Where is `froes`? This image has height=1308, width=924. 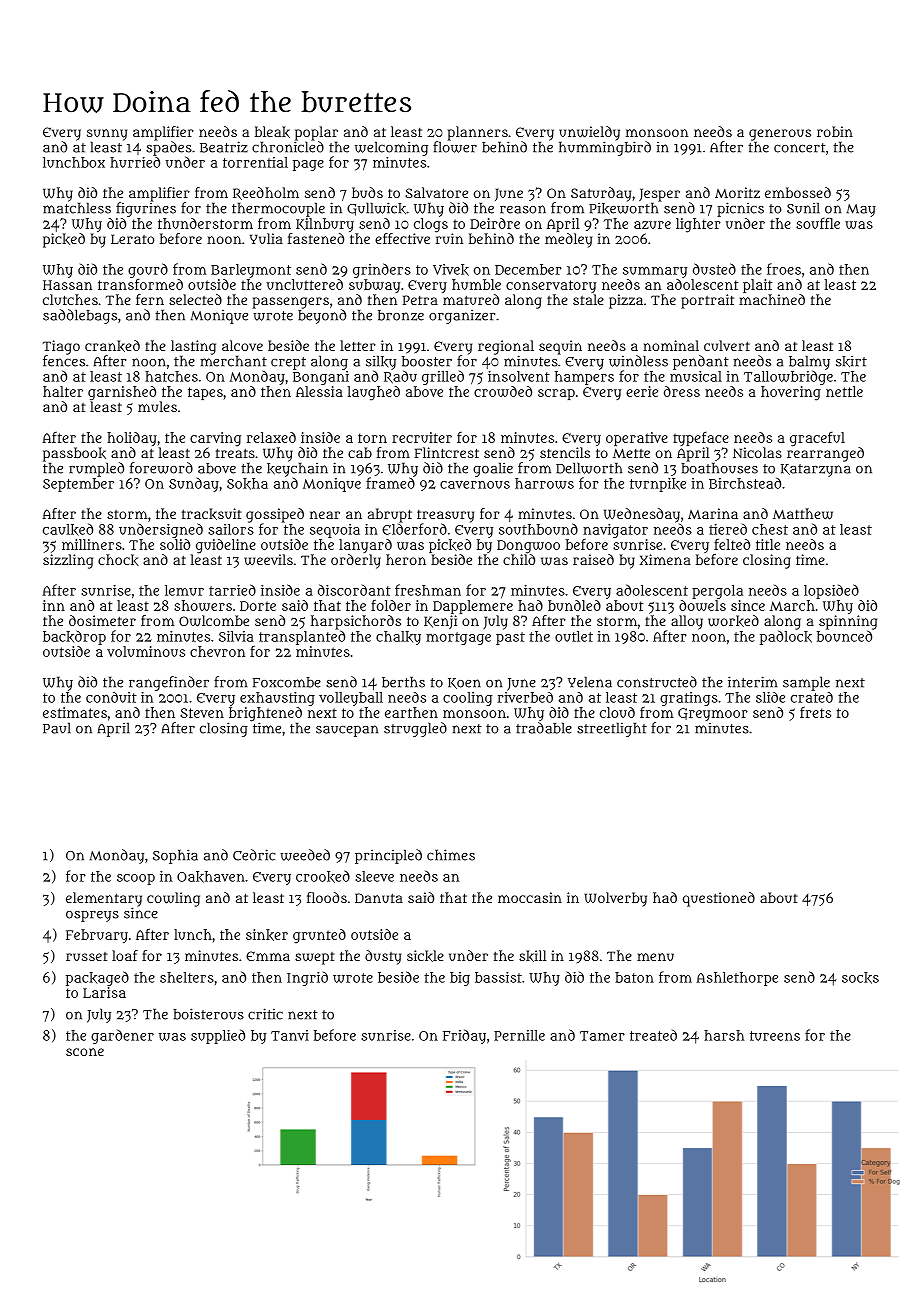 froes is located at coordinates (784, 269).
